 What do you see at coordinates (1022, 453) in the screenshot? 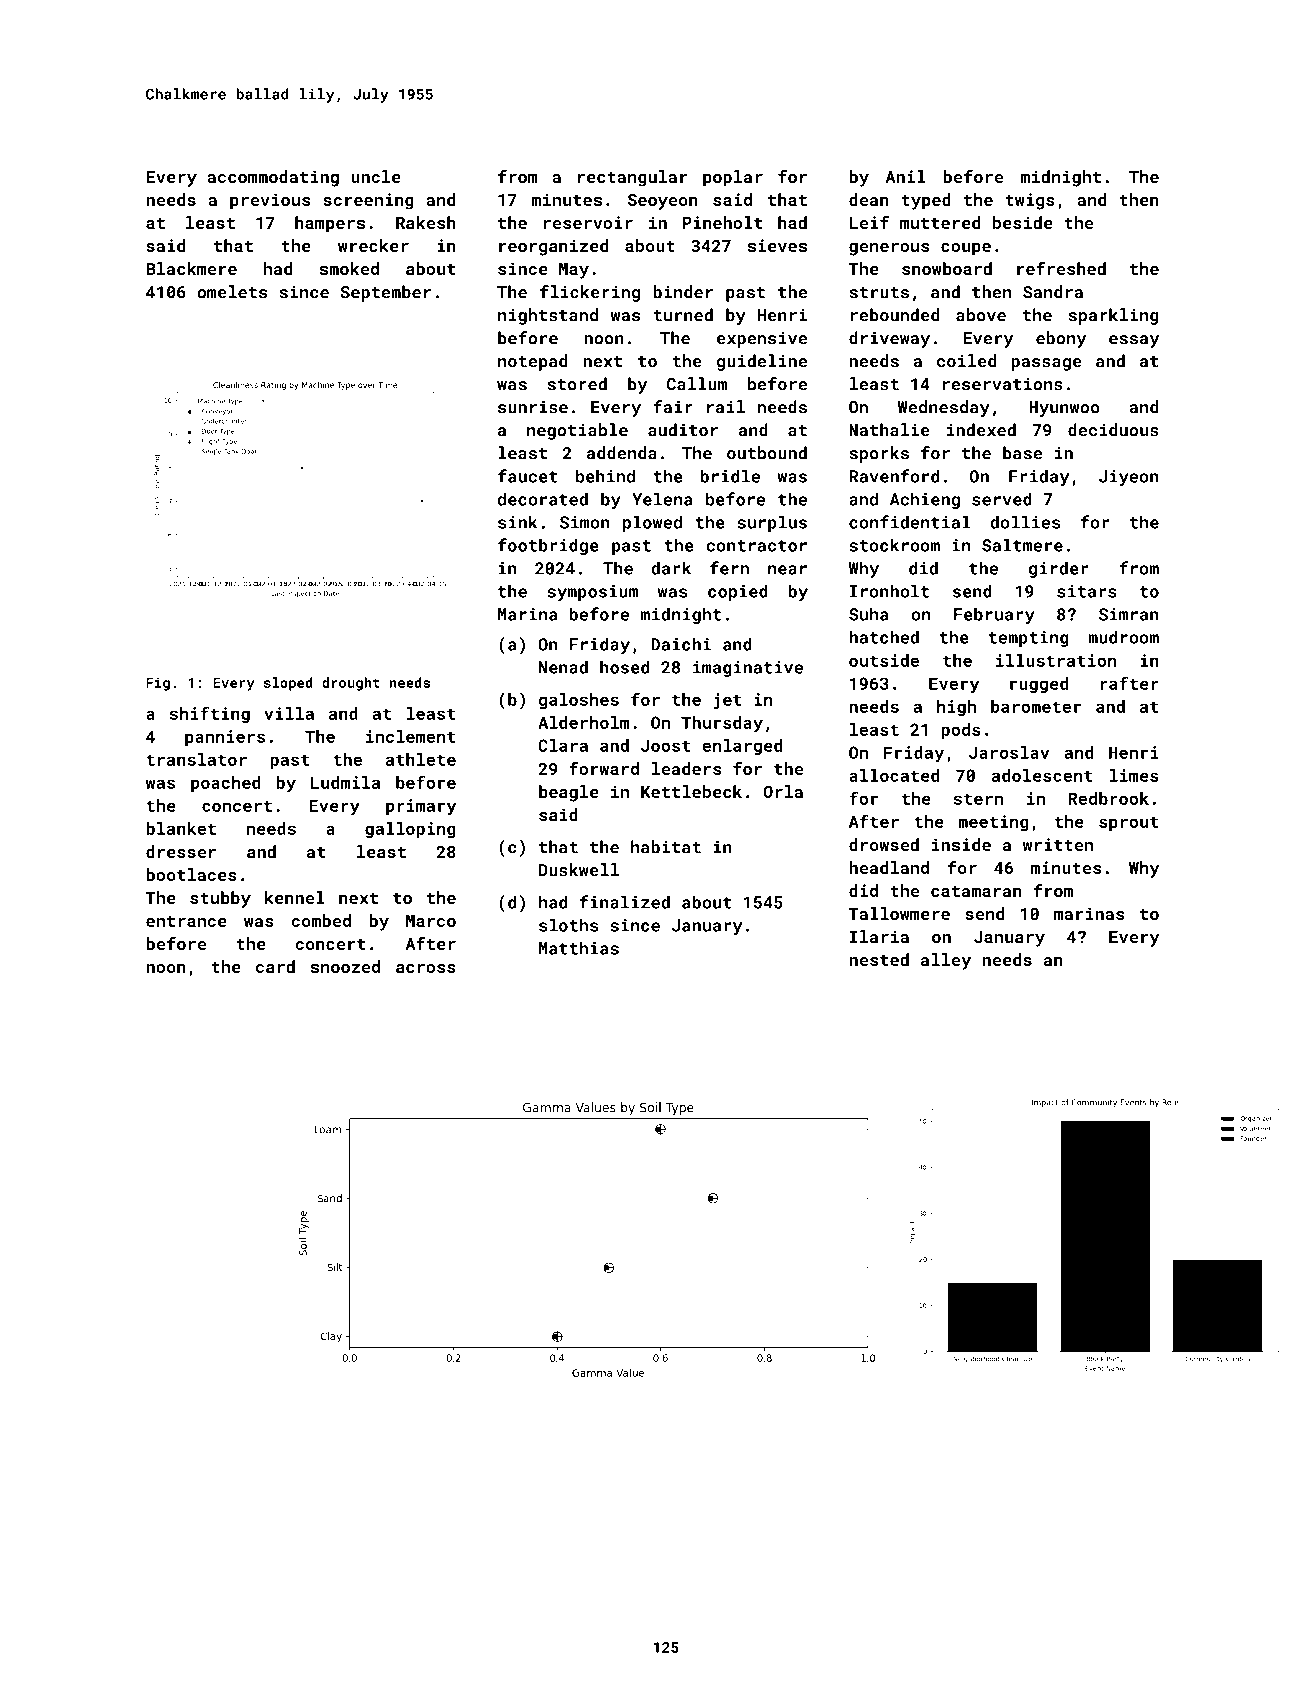
I see `base` at bounding box center [1022, 453].
